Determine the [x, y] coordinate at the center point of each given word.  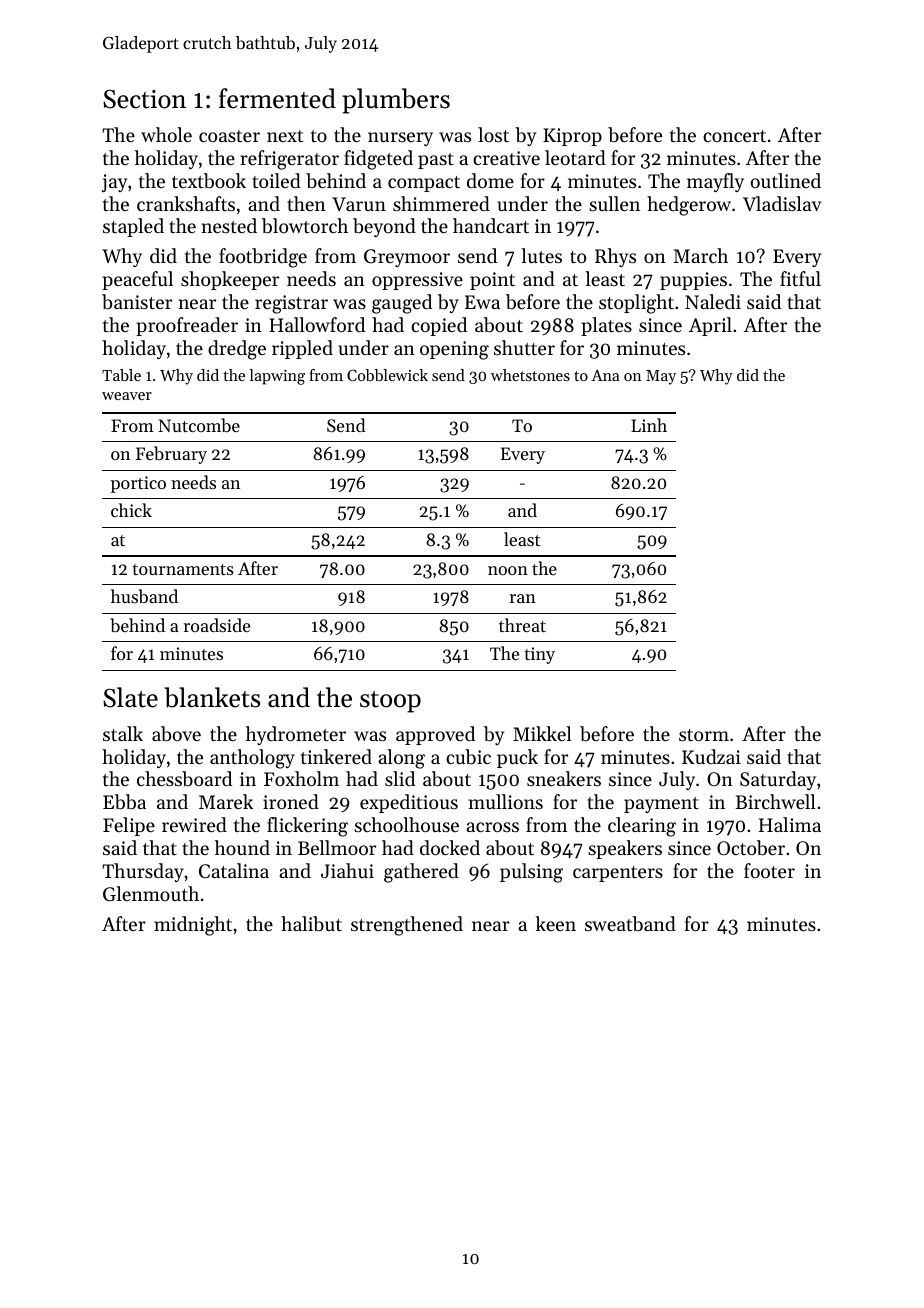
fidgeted [378, 160]
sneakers [564, 778]
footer [769, 870]
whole [166, 134]
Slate [130, 697]
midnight [193, 926]
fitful [800, 278]
